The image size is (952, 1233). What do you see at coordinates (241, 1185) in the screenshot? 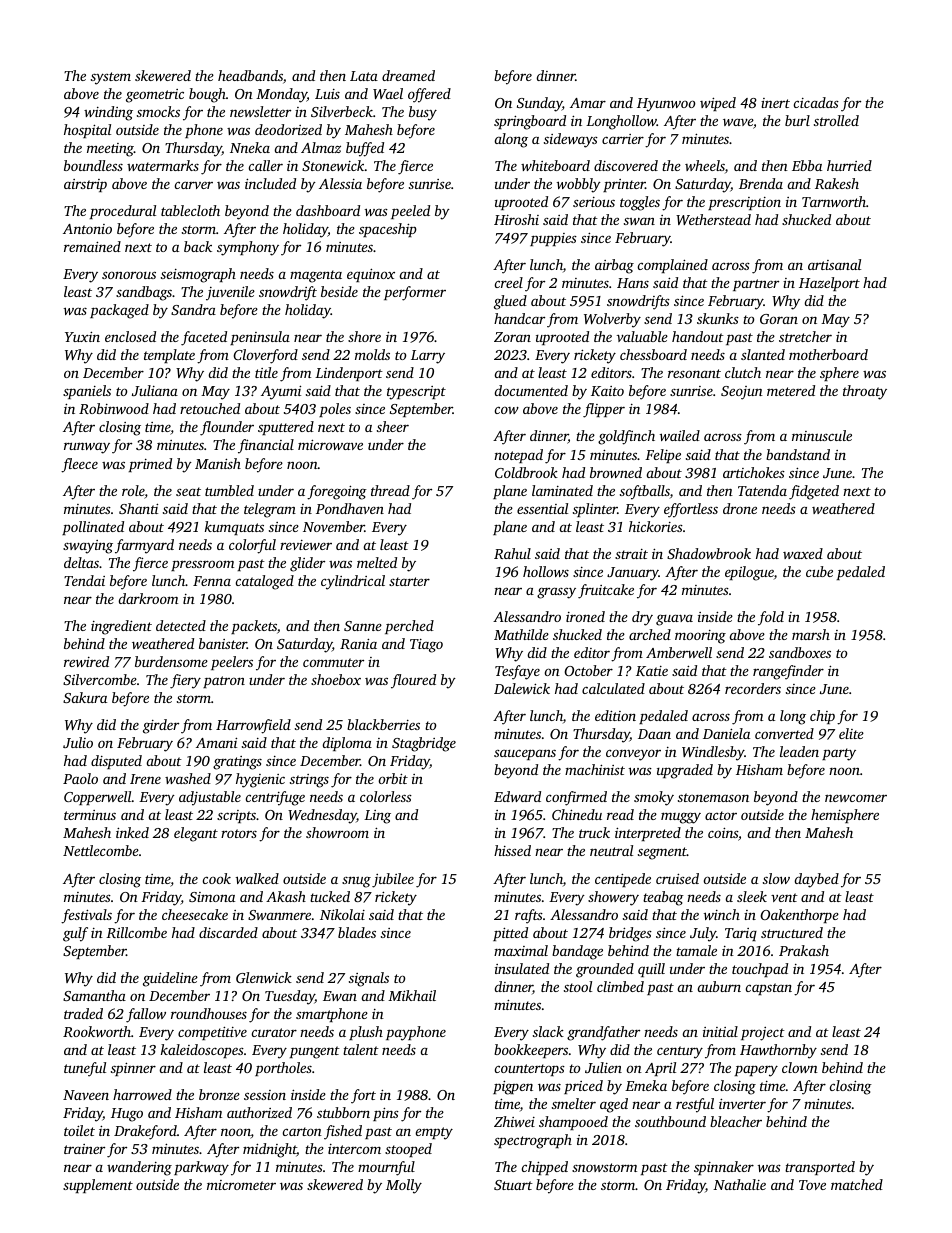
I see `micrometer` at bounding box center [241, 1185].
